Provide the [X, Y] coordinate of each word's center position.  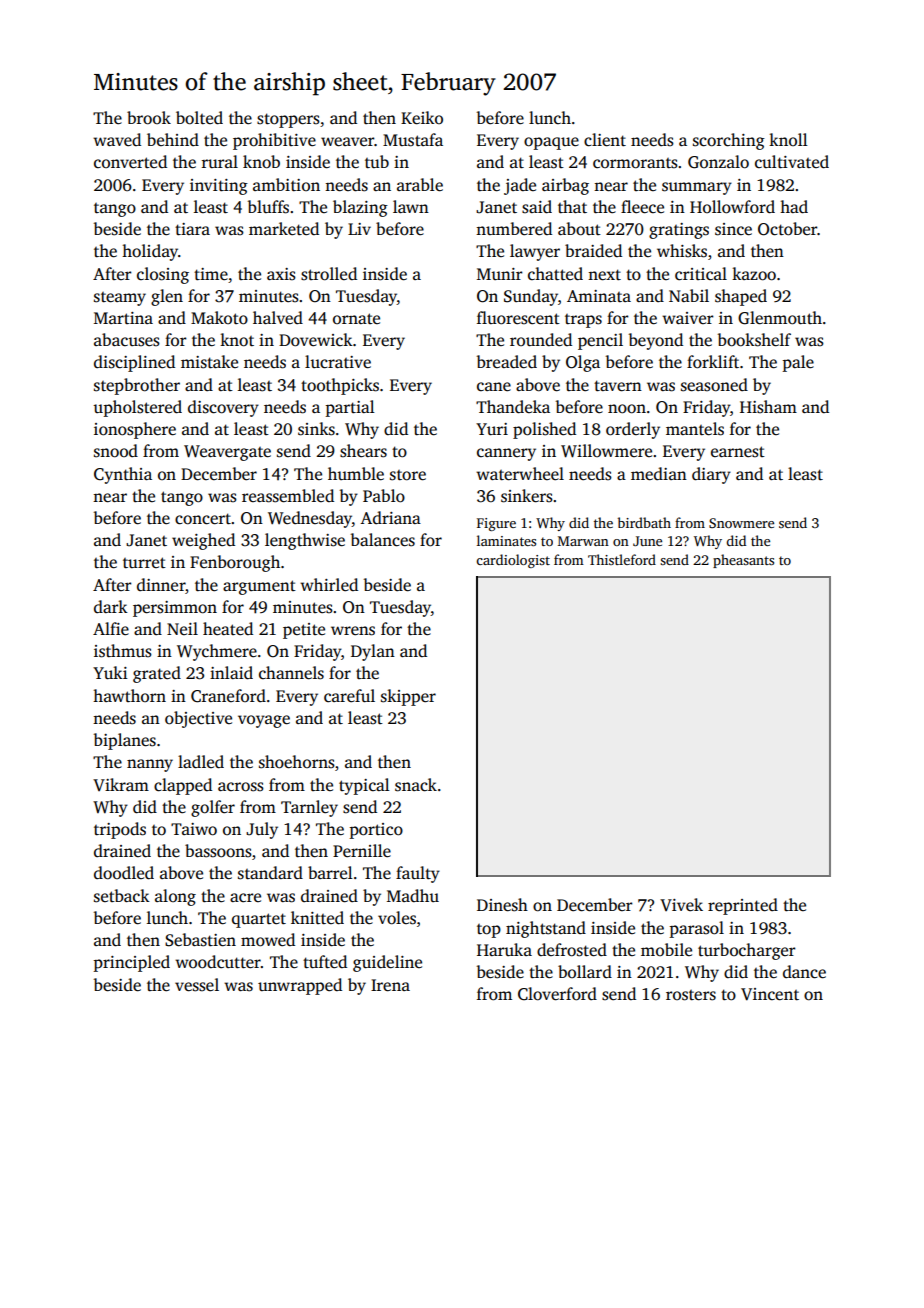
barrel [330, 872]
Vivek [681, 905]
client [605, 140]
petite [304, 631]
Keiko [422, 118]
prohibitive [274, 141]
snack [416, 785]
